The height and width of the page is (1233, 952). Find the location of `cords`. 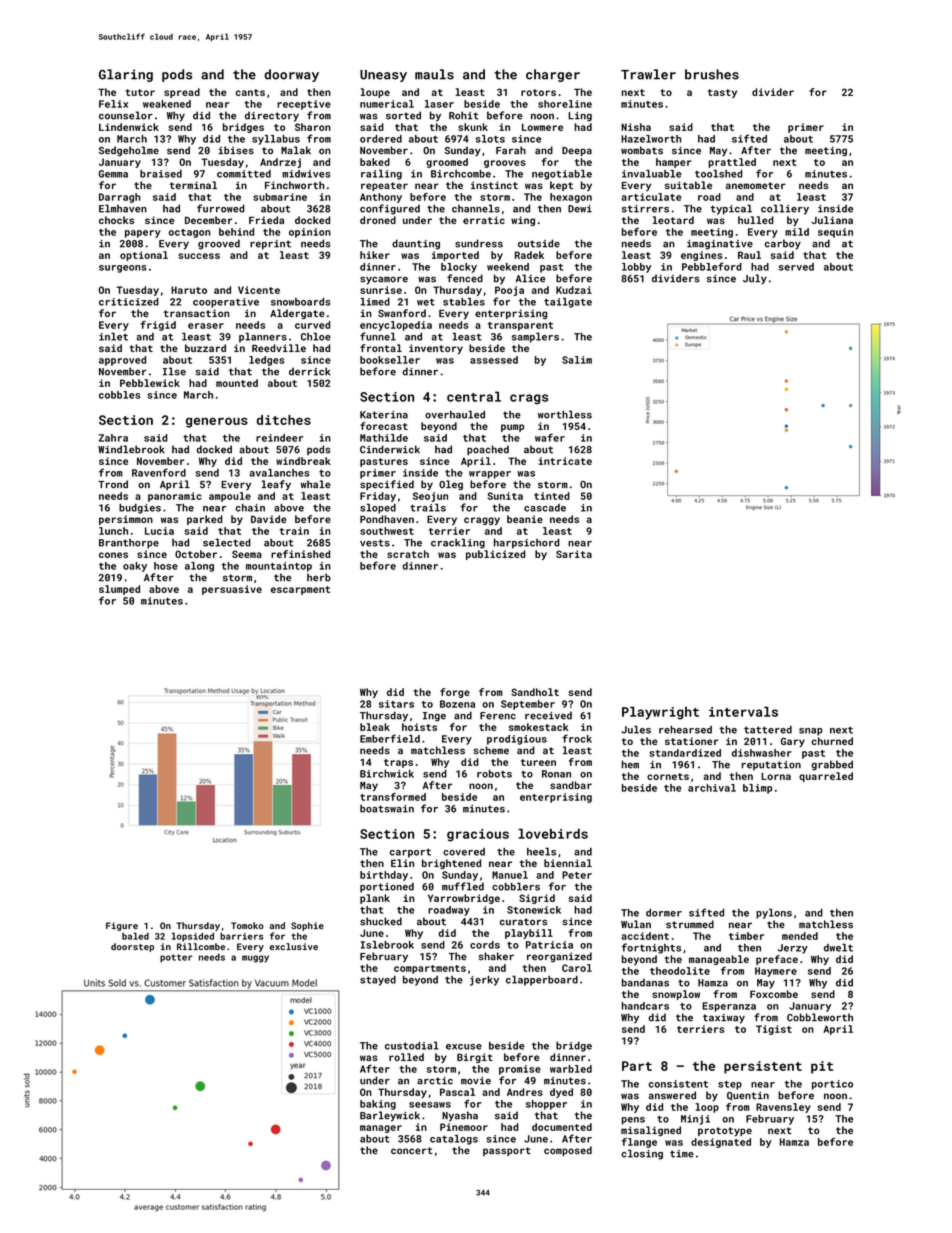

cords is located at coordinates (485, 945).
